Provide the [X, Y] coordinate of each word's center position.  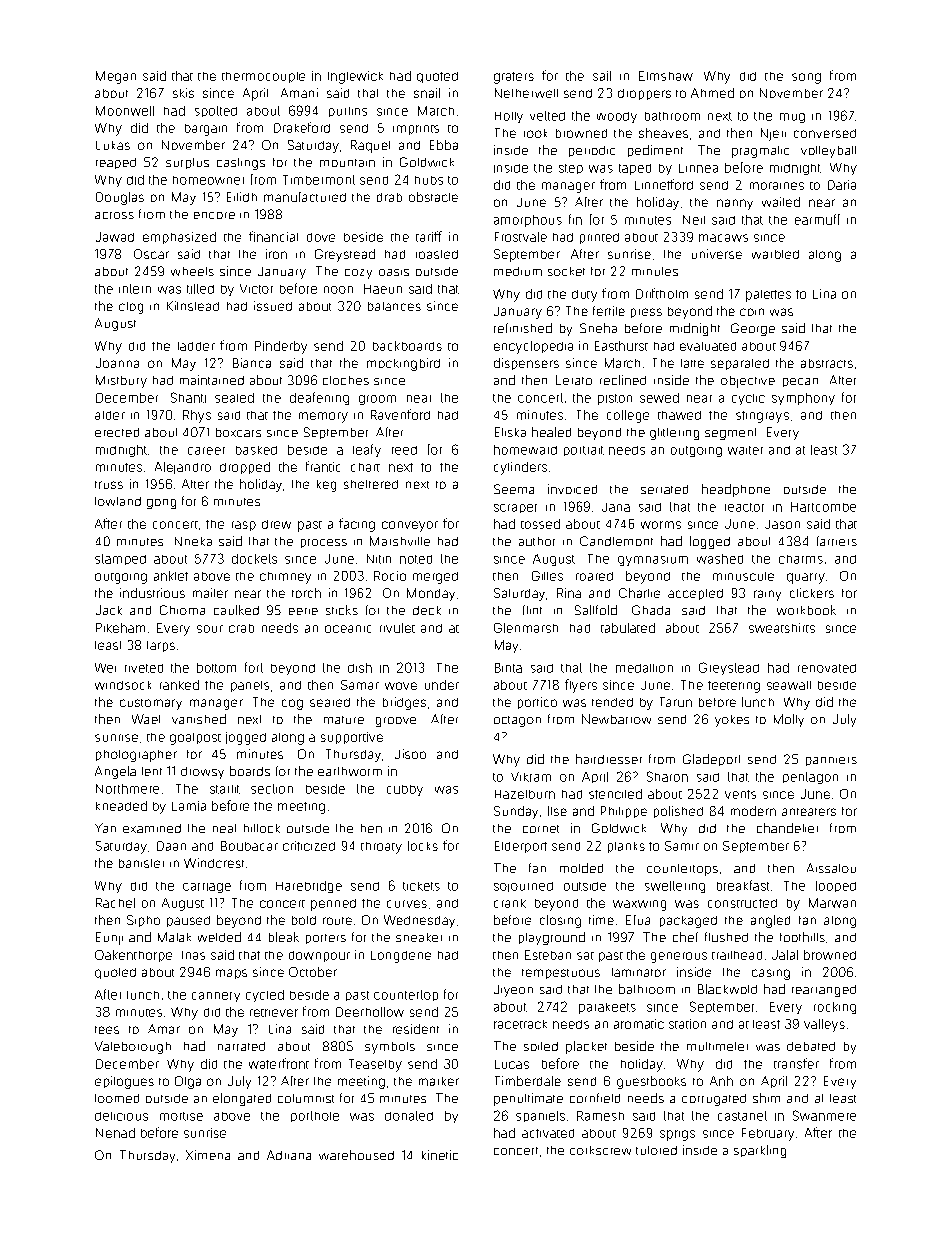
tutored [656, 1150]
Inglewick [355, 77]
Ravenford [400, 414]
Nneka [193, 541]
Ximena [208, 1155]
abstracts [827, 363]
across [114, 215]
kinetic [440, 1155]
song [806, 78]
